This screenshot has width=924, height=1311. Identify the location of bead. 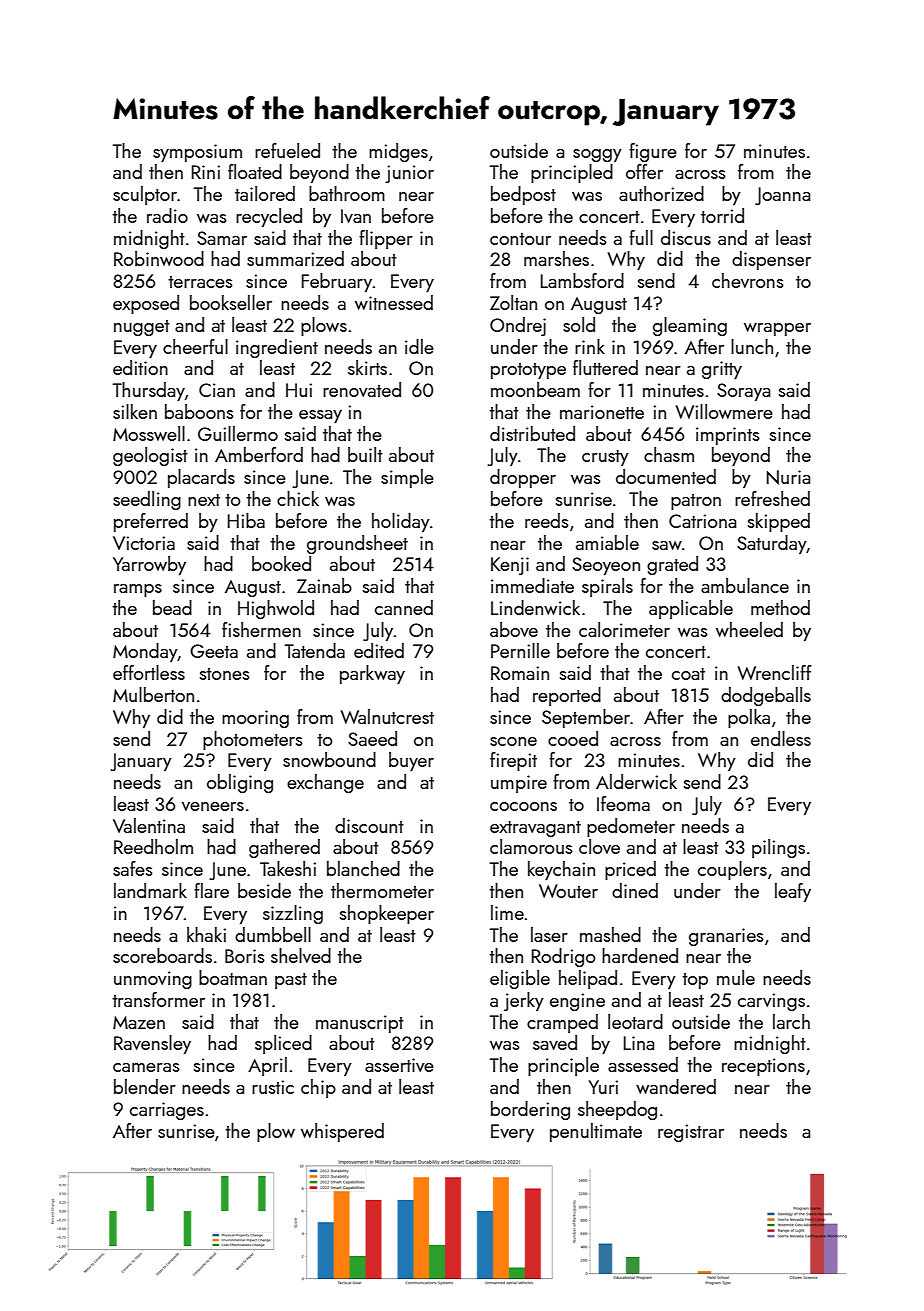
(172, 607).
